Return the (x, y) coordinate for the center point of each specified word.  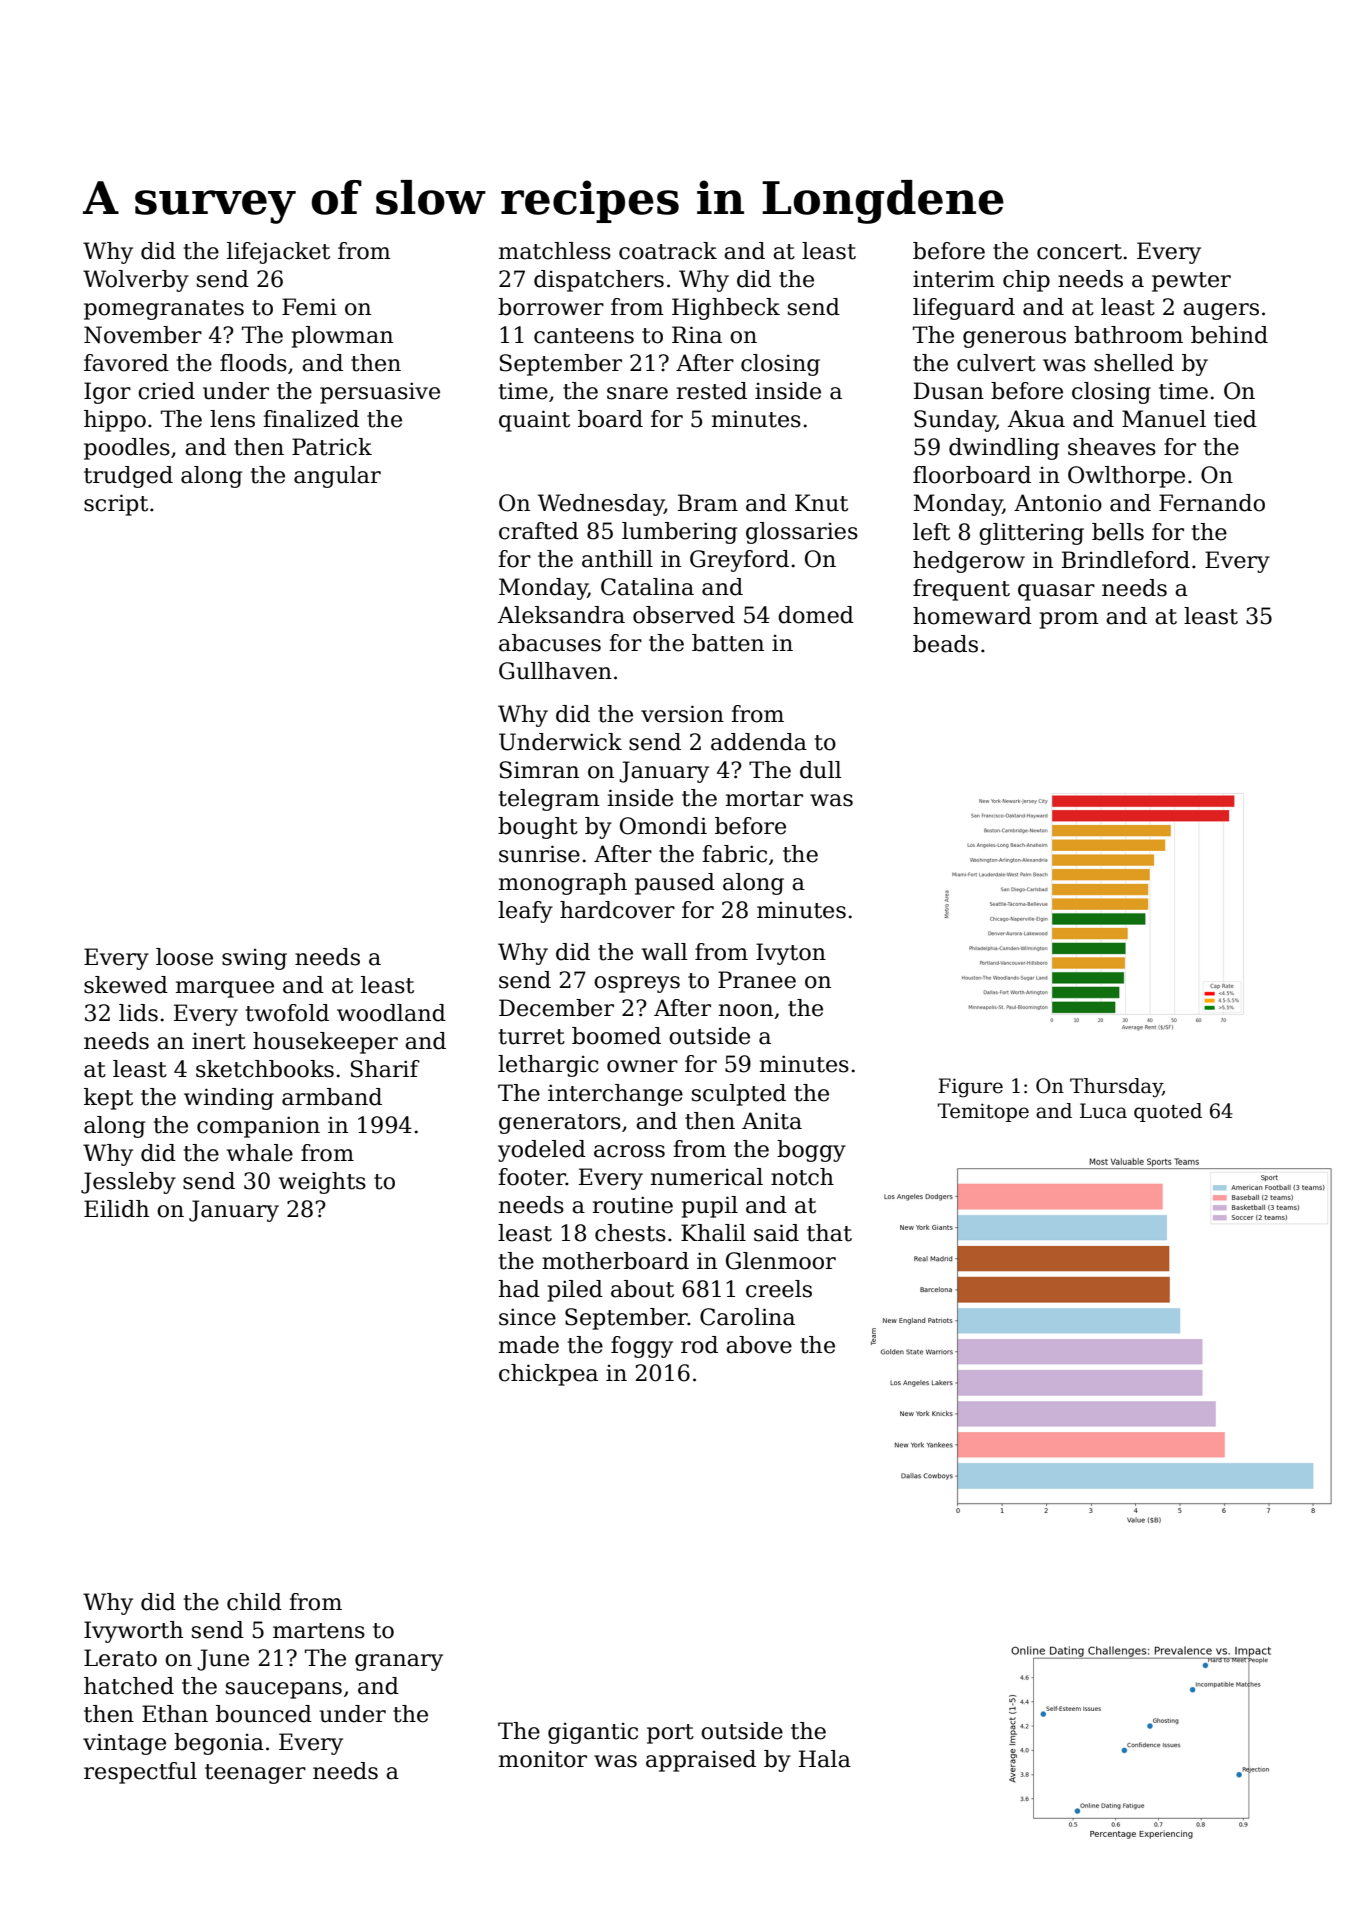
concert (1079, 252)
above (759, 1345)
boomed (616, 1036)
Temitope (983, 1112)
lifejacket (278, 253)
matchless (555, 251)
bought (538, 828)
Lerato (120, 1658)
